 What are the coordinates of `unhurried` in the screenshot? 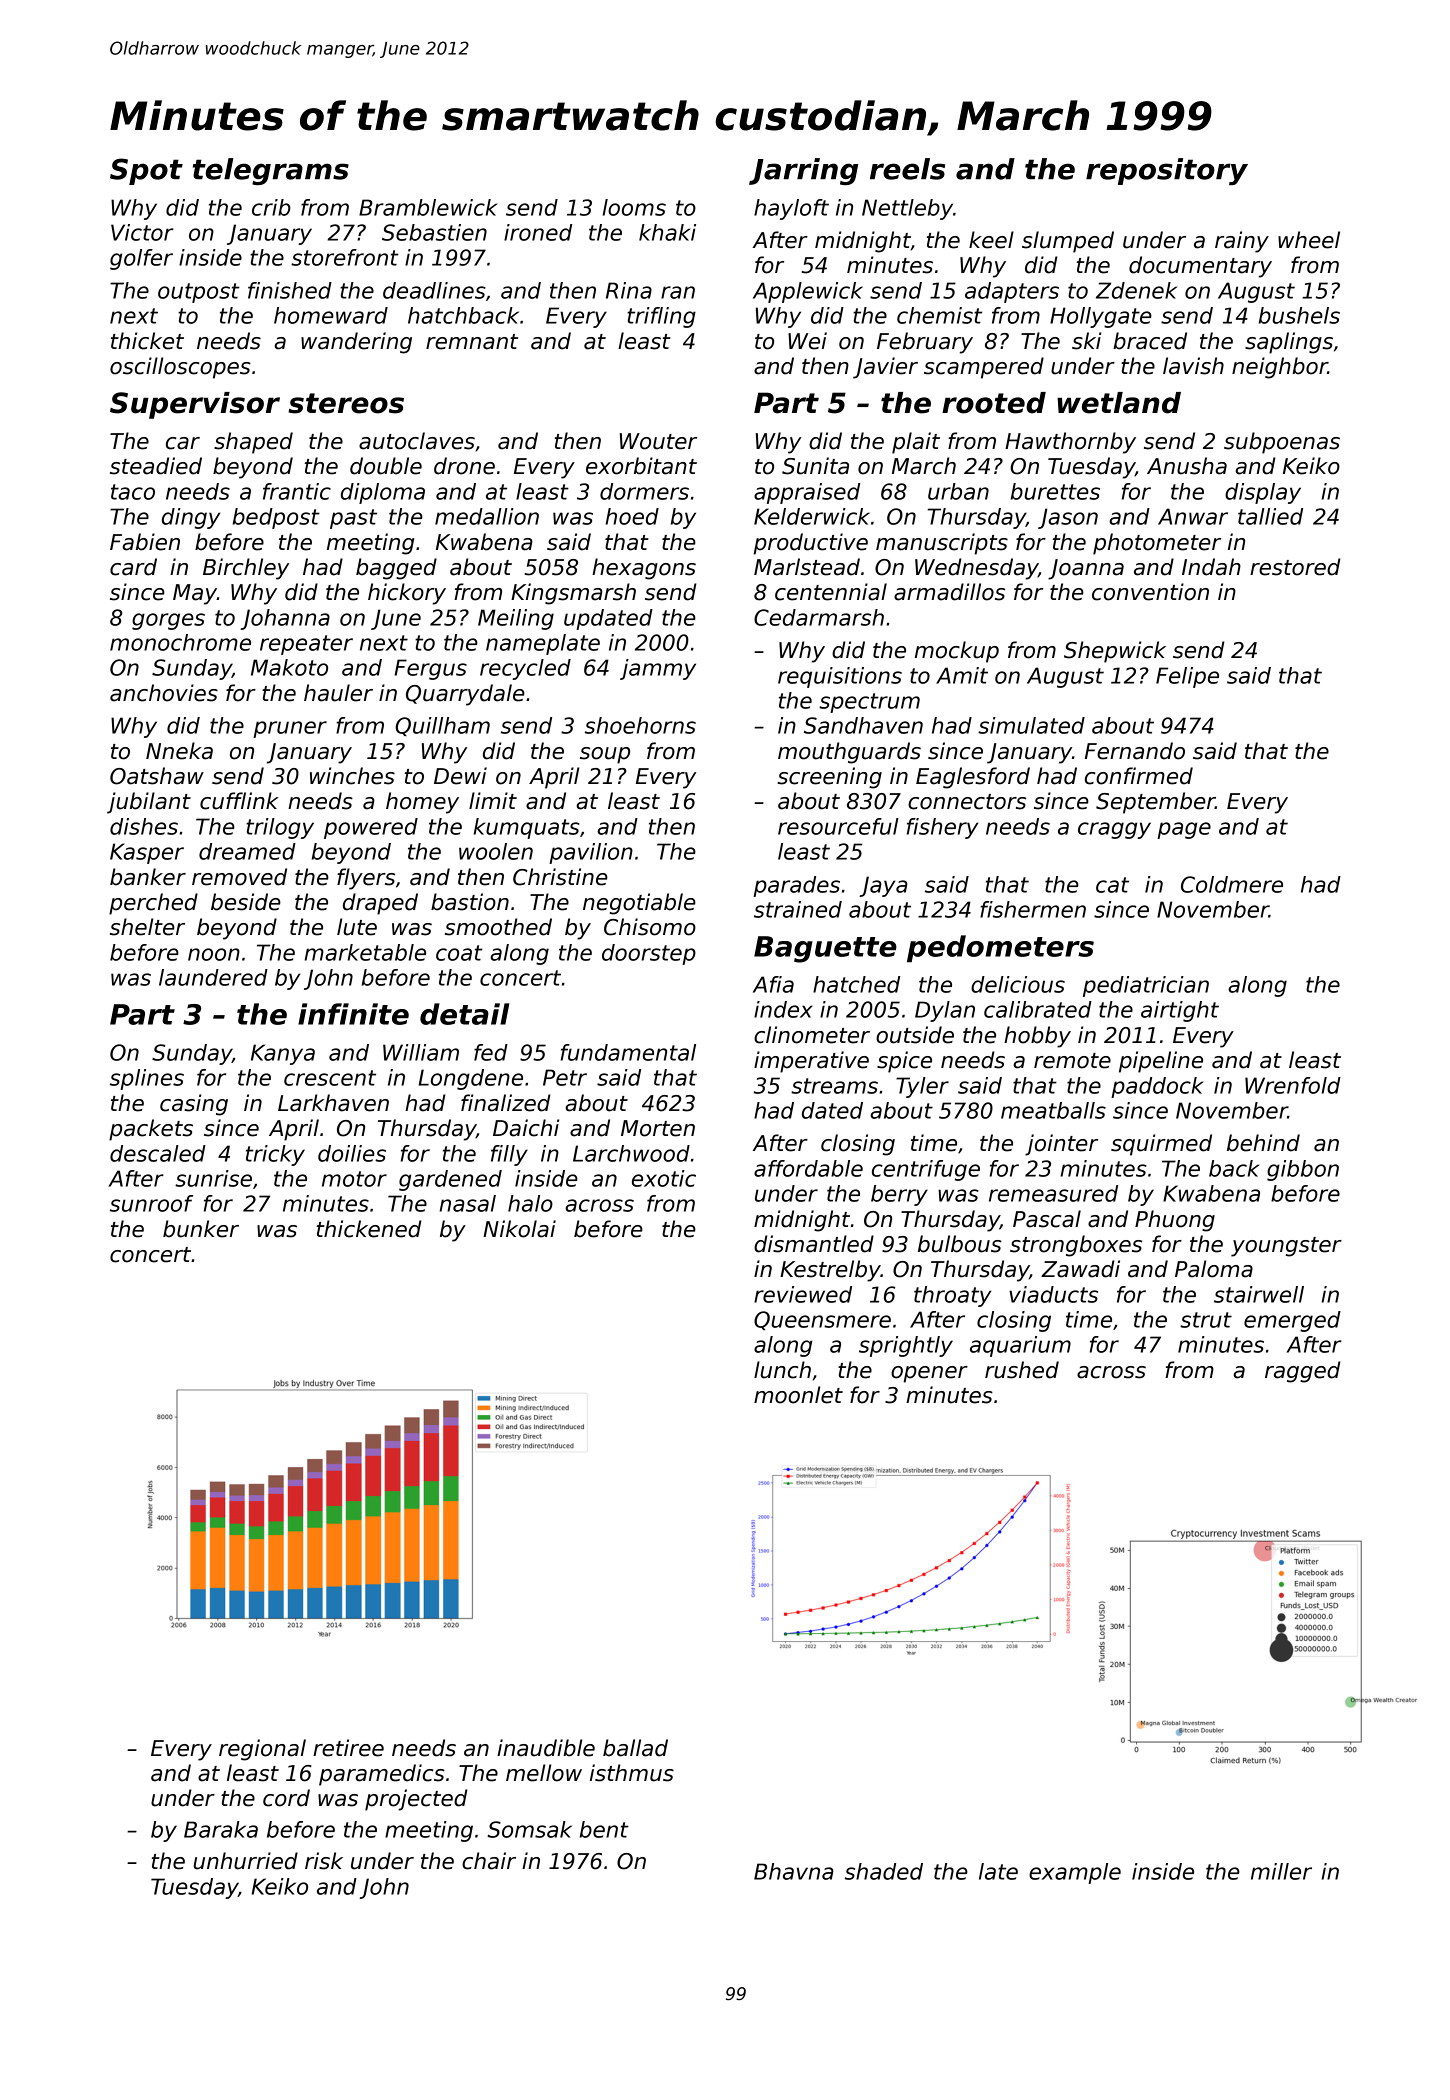 It's located at (245, 1861).
